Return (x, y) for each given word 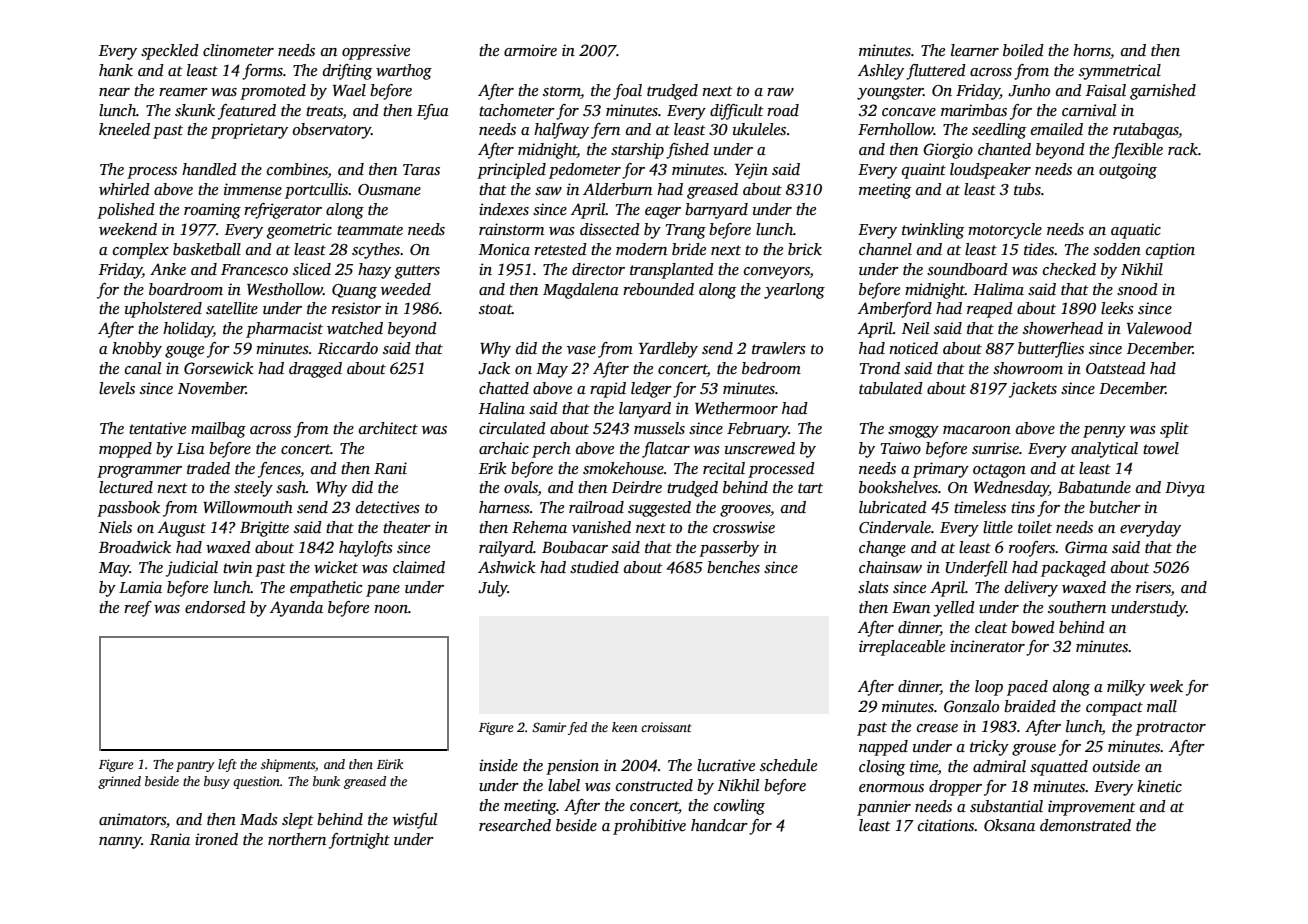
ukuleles (759, 129)
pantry (195, 766)
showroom (1028, 368)
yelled (954, 609)
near (114, 92)
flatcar (666, 450)
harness (504, 507)
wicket (336, 567)
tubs (1027, 189)
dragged (315, 370)
